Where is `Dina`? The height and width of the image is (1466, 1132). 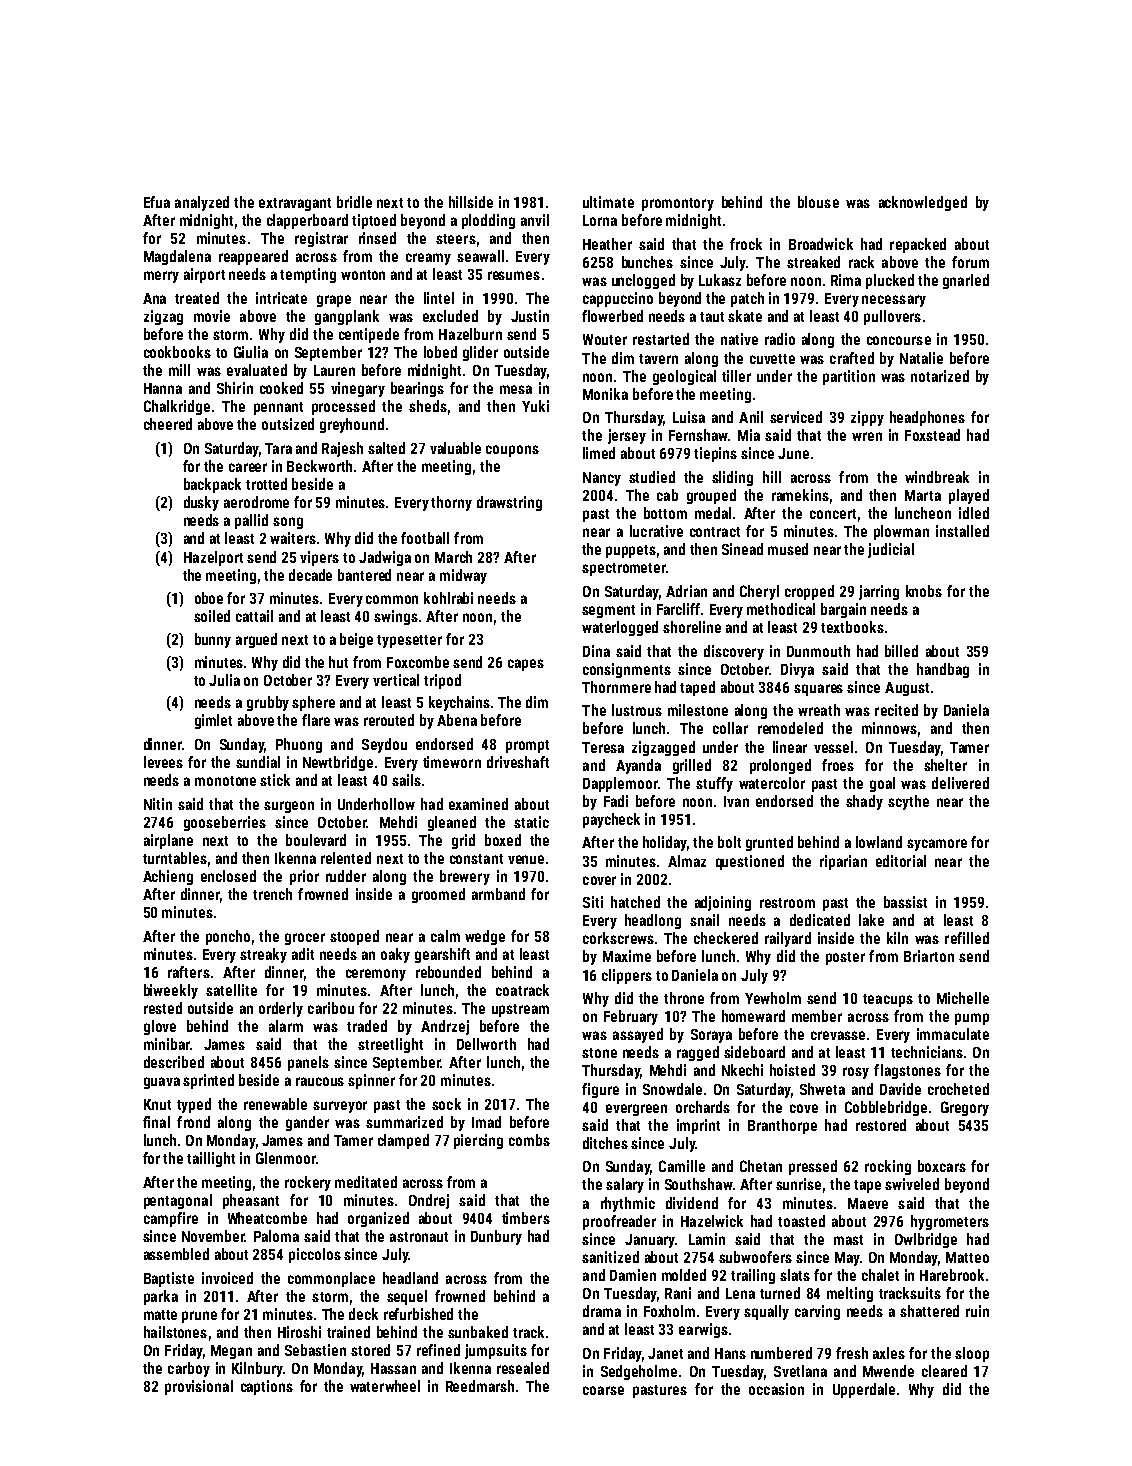
Dina is located at coordinates (596, 651).
